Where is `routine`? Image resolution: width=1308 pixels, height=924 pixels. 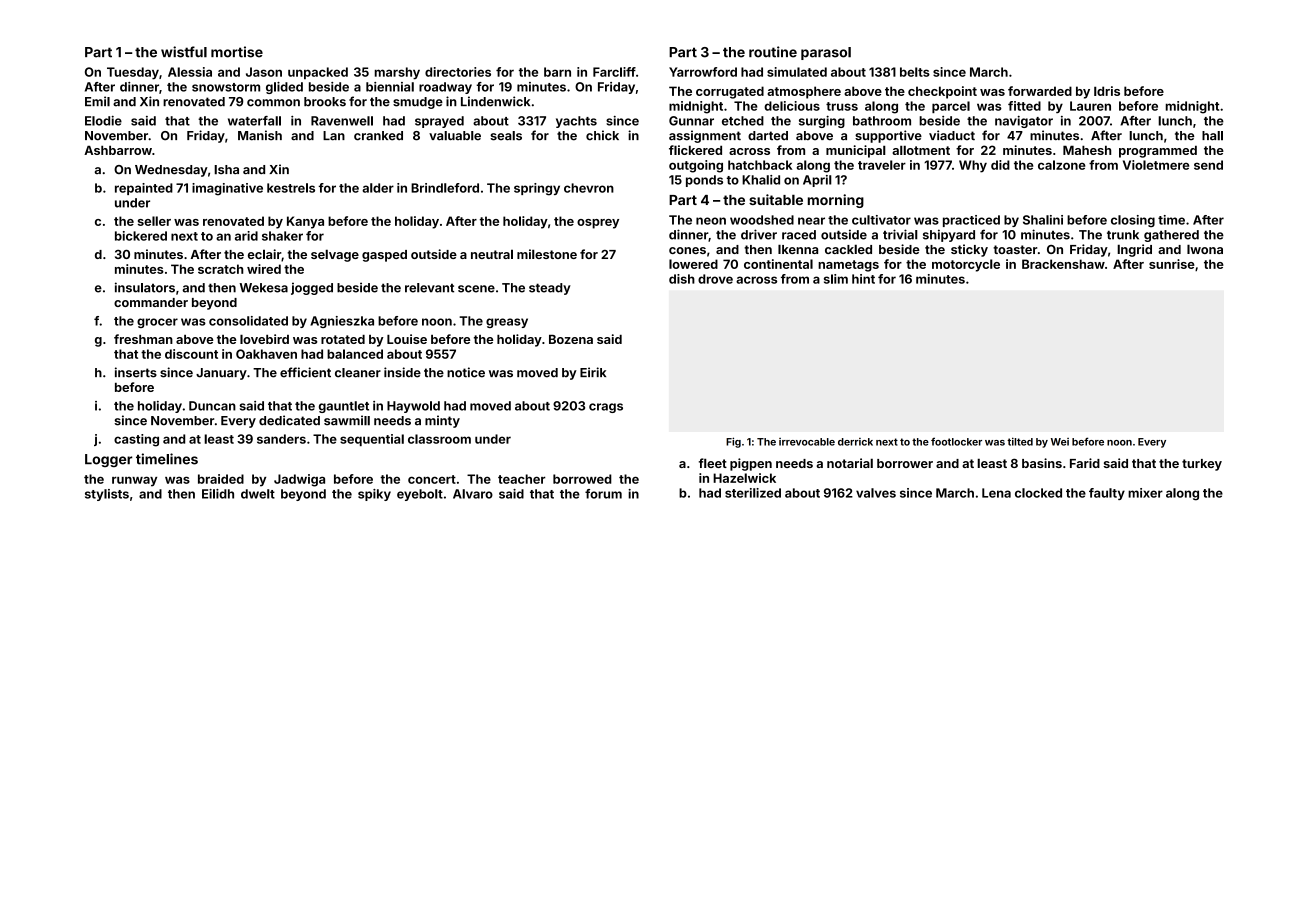 routine is located at coordinates (773, 52).
